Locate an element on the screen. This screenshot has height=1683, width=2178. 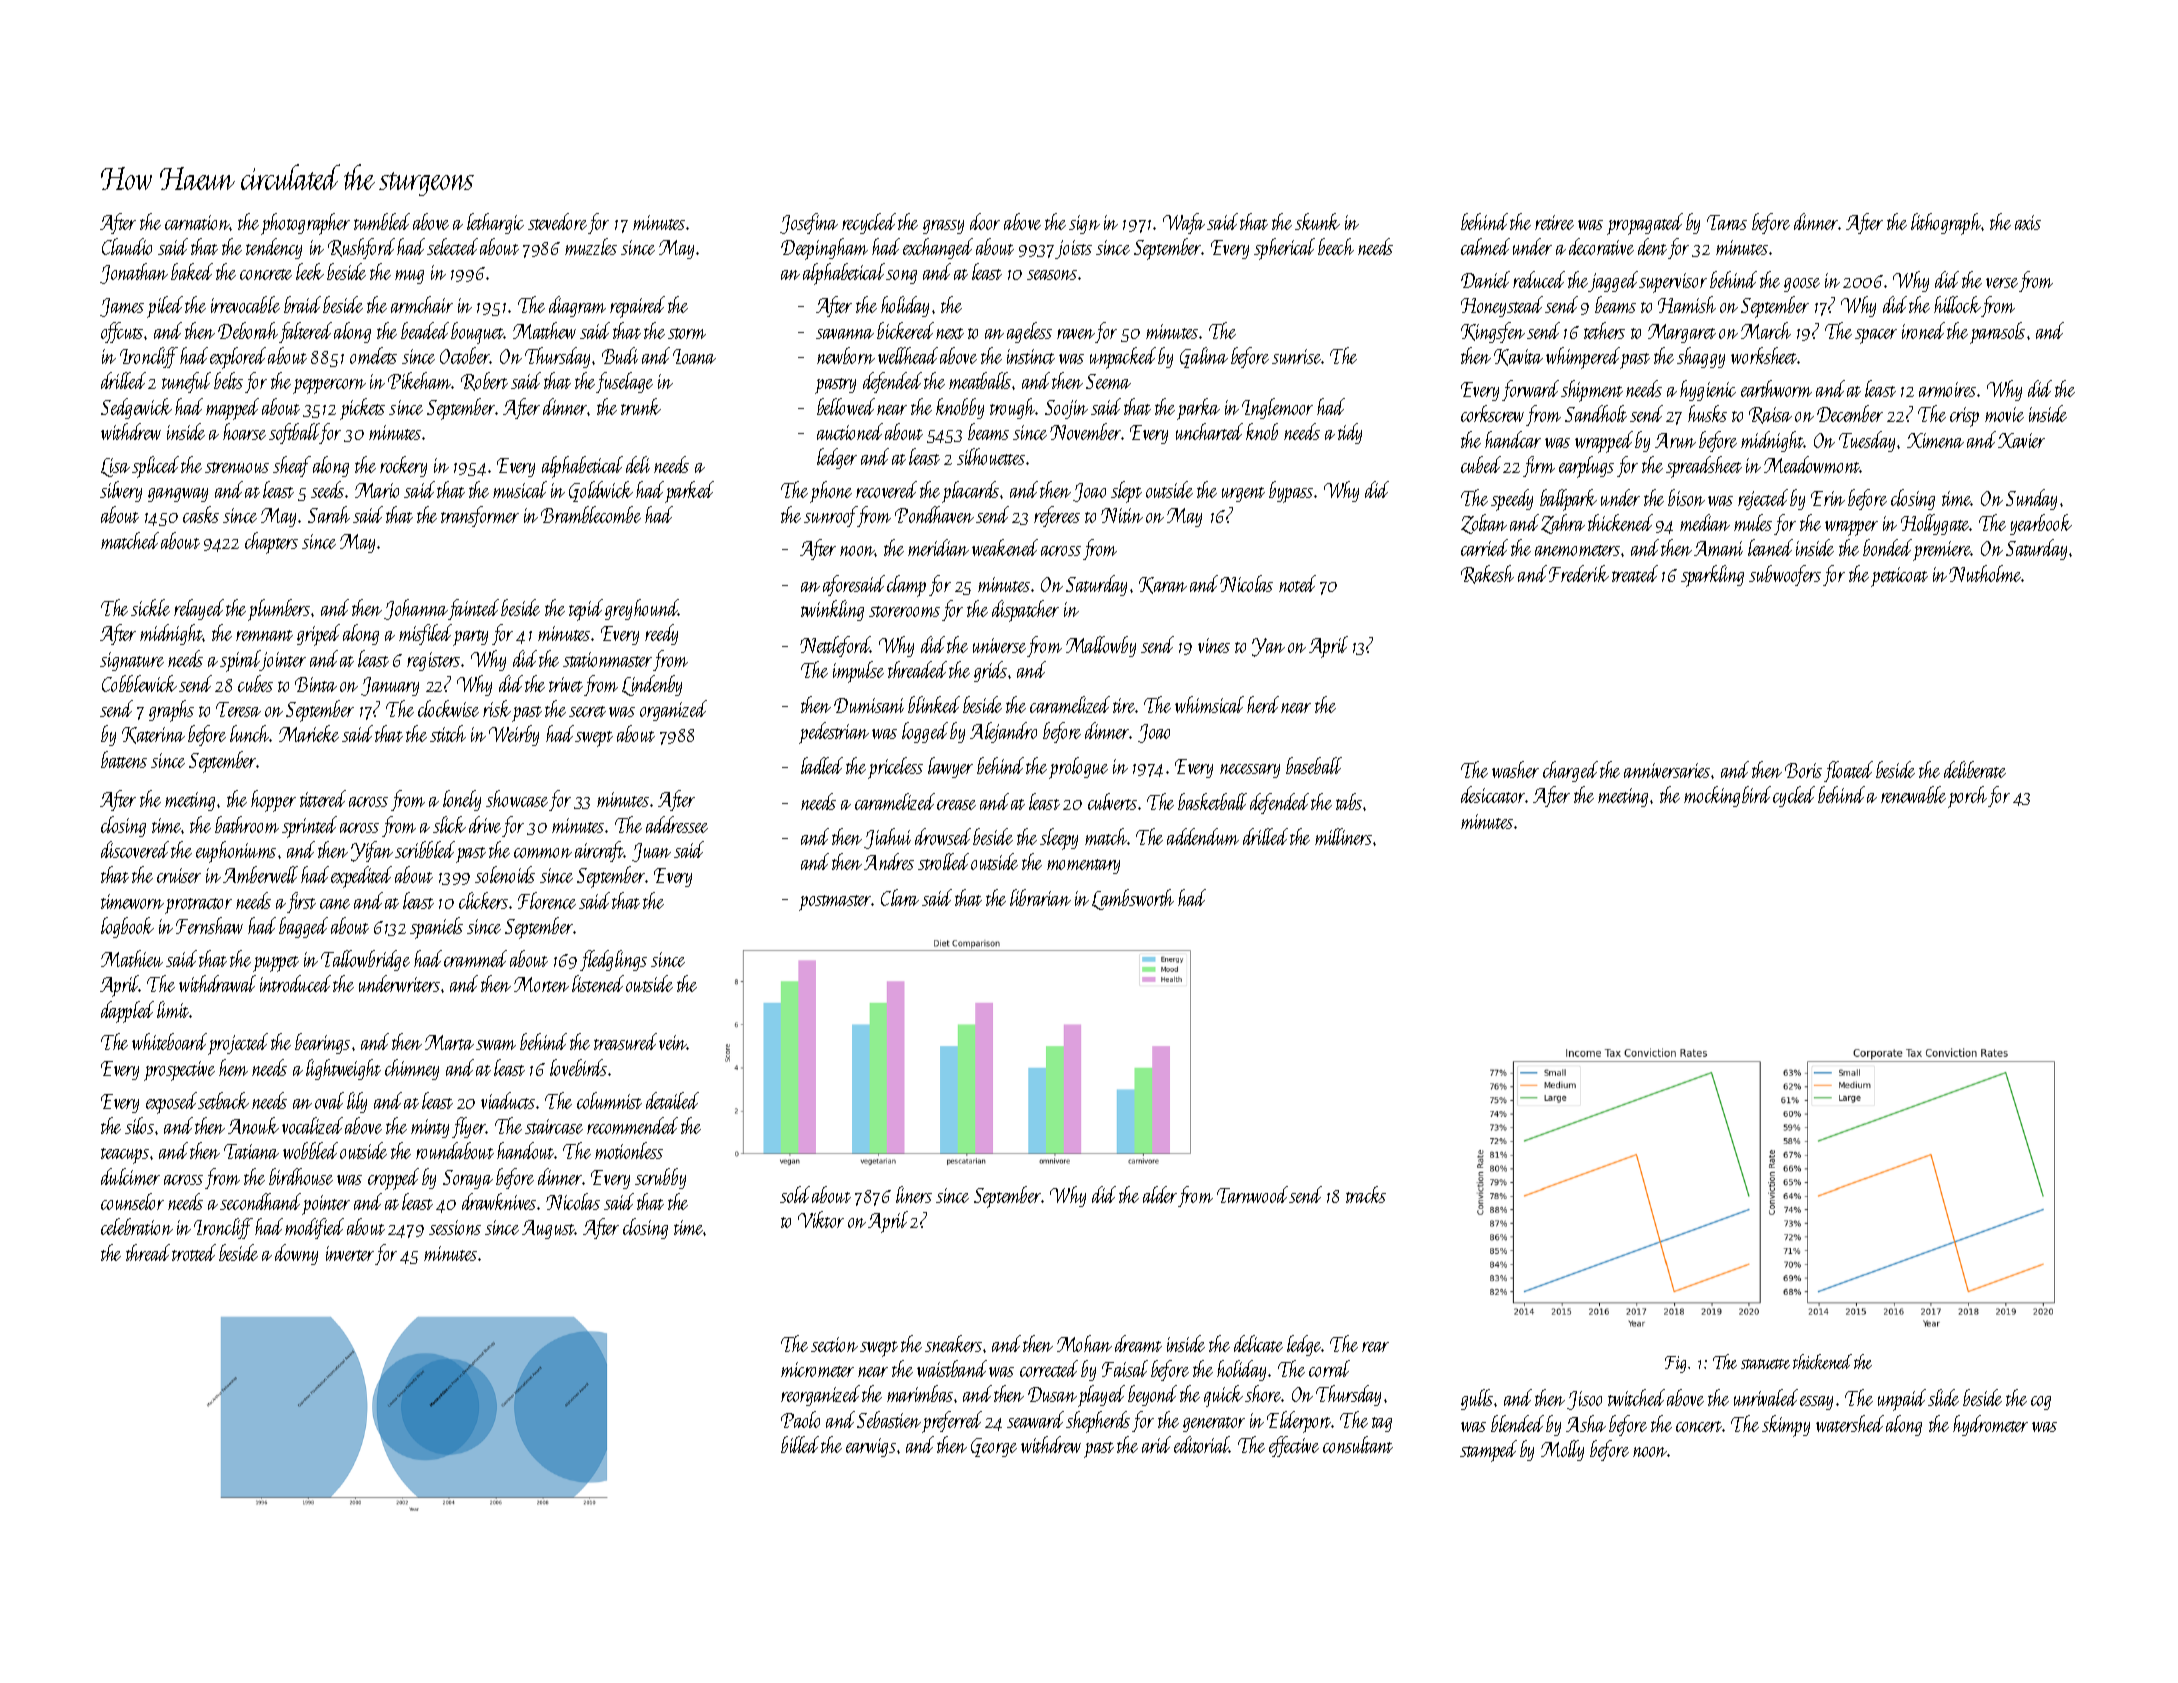
tumbled is located at coordinates (382, 221).
